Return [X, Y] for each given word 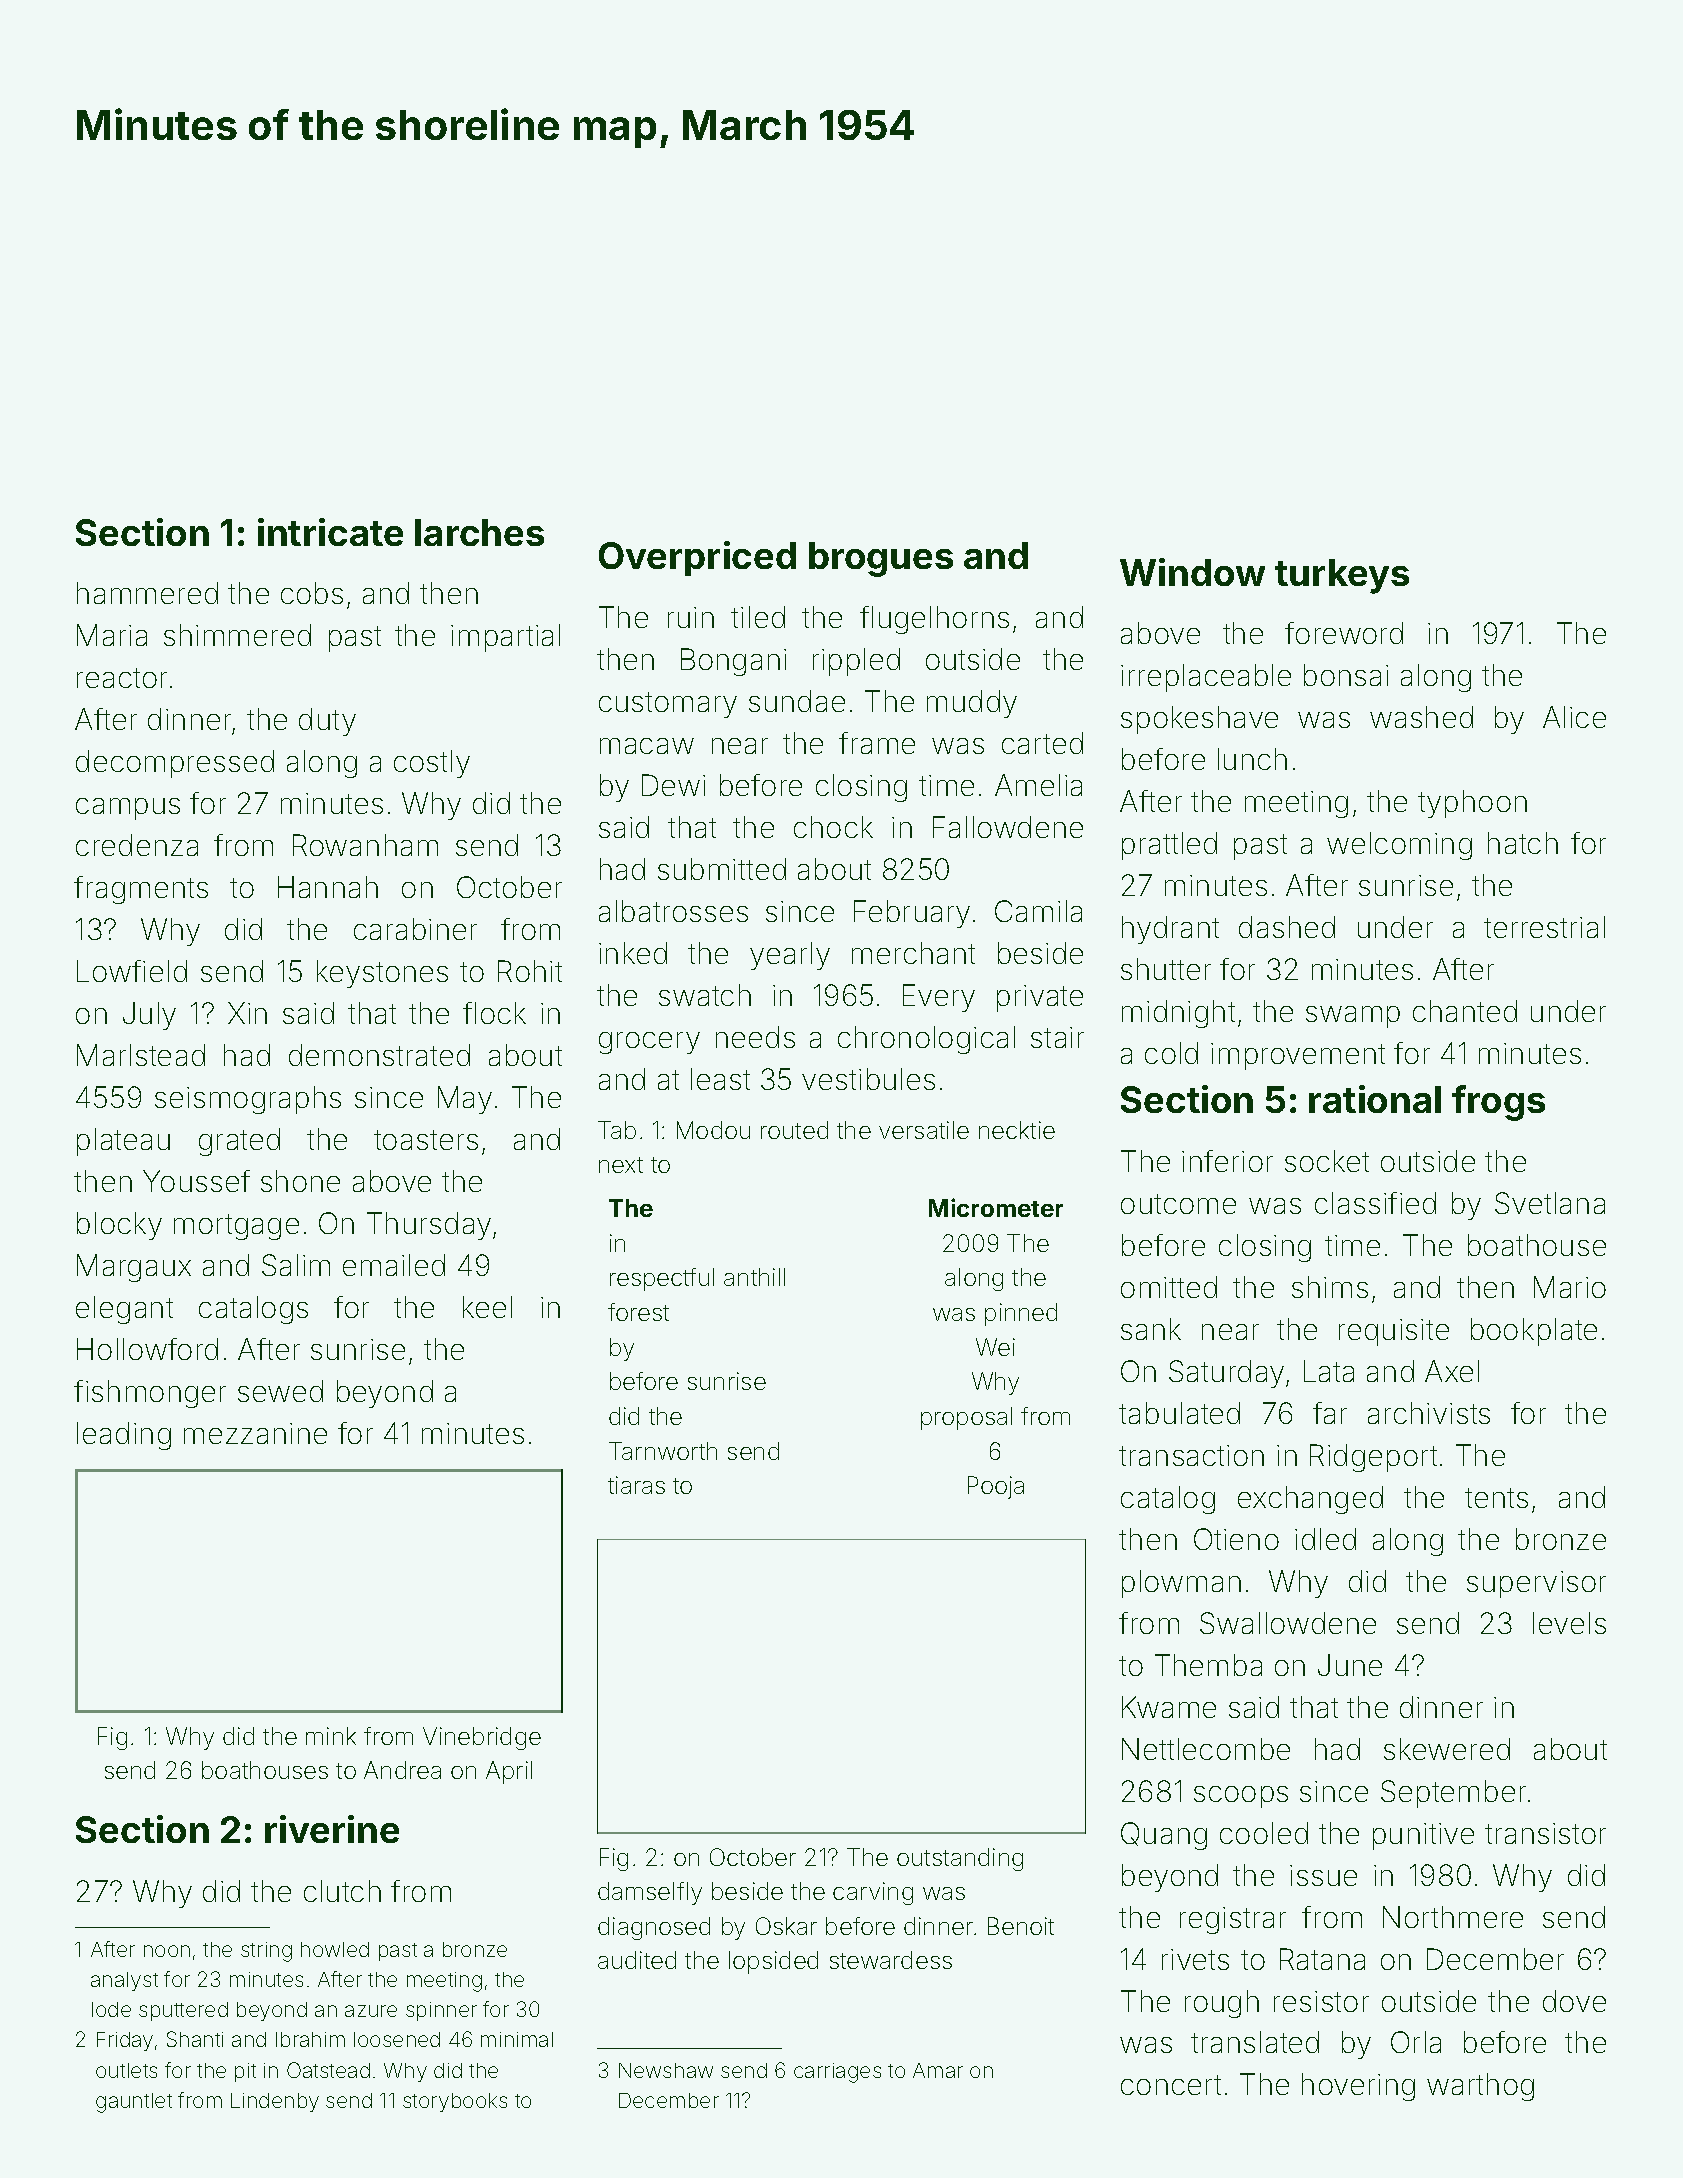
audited [637, 1960]
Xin [247, 1013]
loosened [397, 2039]
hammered [147, 593]
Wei [995, 1347]
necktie [1017, 1130]
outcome [1178, 1204]
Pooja [996, 1487]
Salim [296, 1265]
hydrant [1170, 930]
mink [331, 1736]
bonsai [1346, 675]
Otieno [1236, 1539]
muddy [972, 704]
